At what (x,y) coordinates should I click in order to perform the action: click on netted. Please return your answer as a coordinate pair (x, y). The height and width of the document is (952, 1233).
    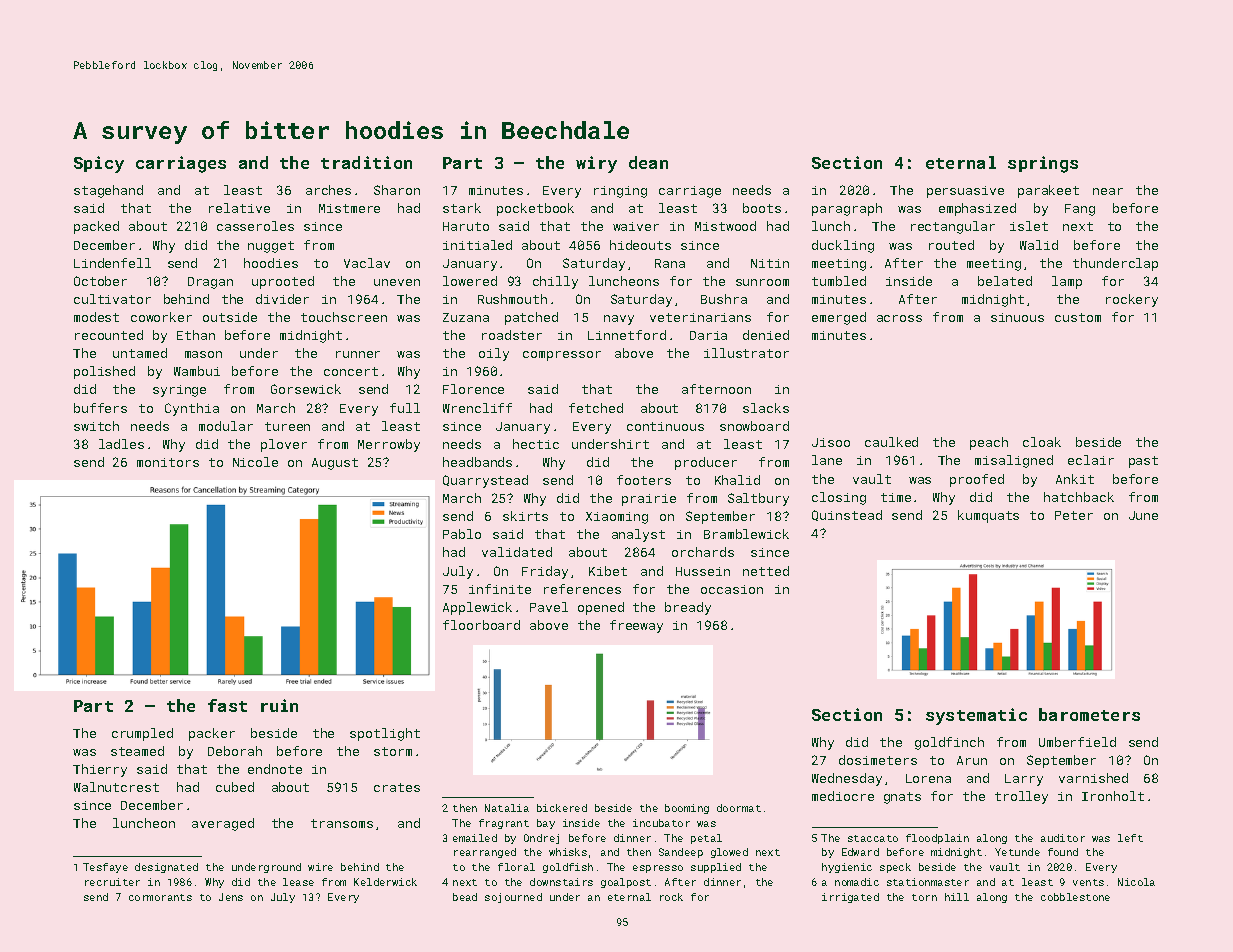
    Looking at the image, I should click on (766, 571).
